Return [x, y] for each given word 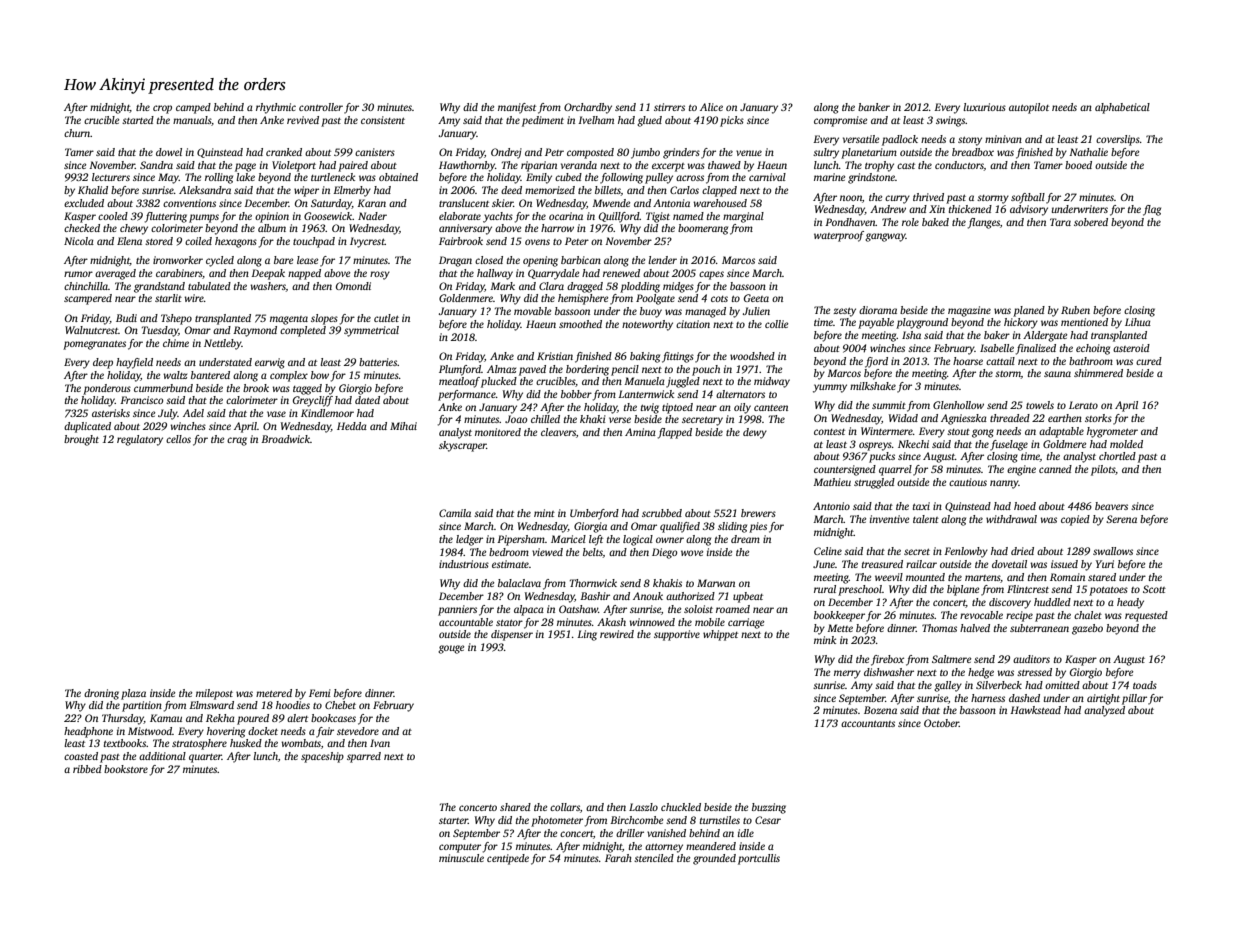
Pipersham [521, 540]
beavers [1111, 506]
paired [353, 166]
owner [670, 540]
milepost [214, 694]
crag [237, 441]
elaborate [460, 216]
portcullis [759, 859]
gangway [885, 237]
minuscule [461, 858]
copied [1075, 520]
